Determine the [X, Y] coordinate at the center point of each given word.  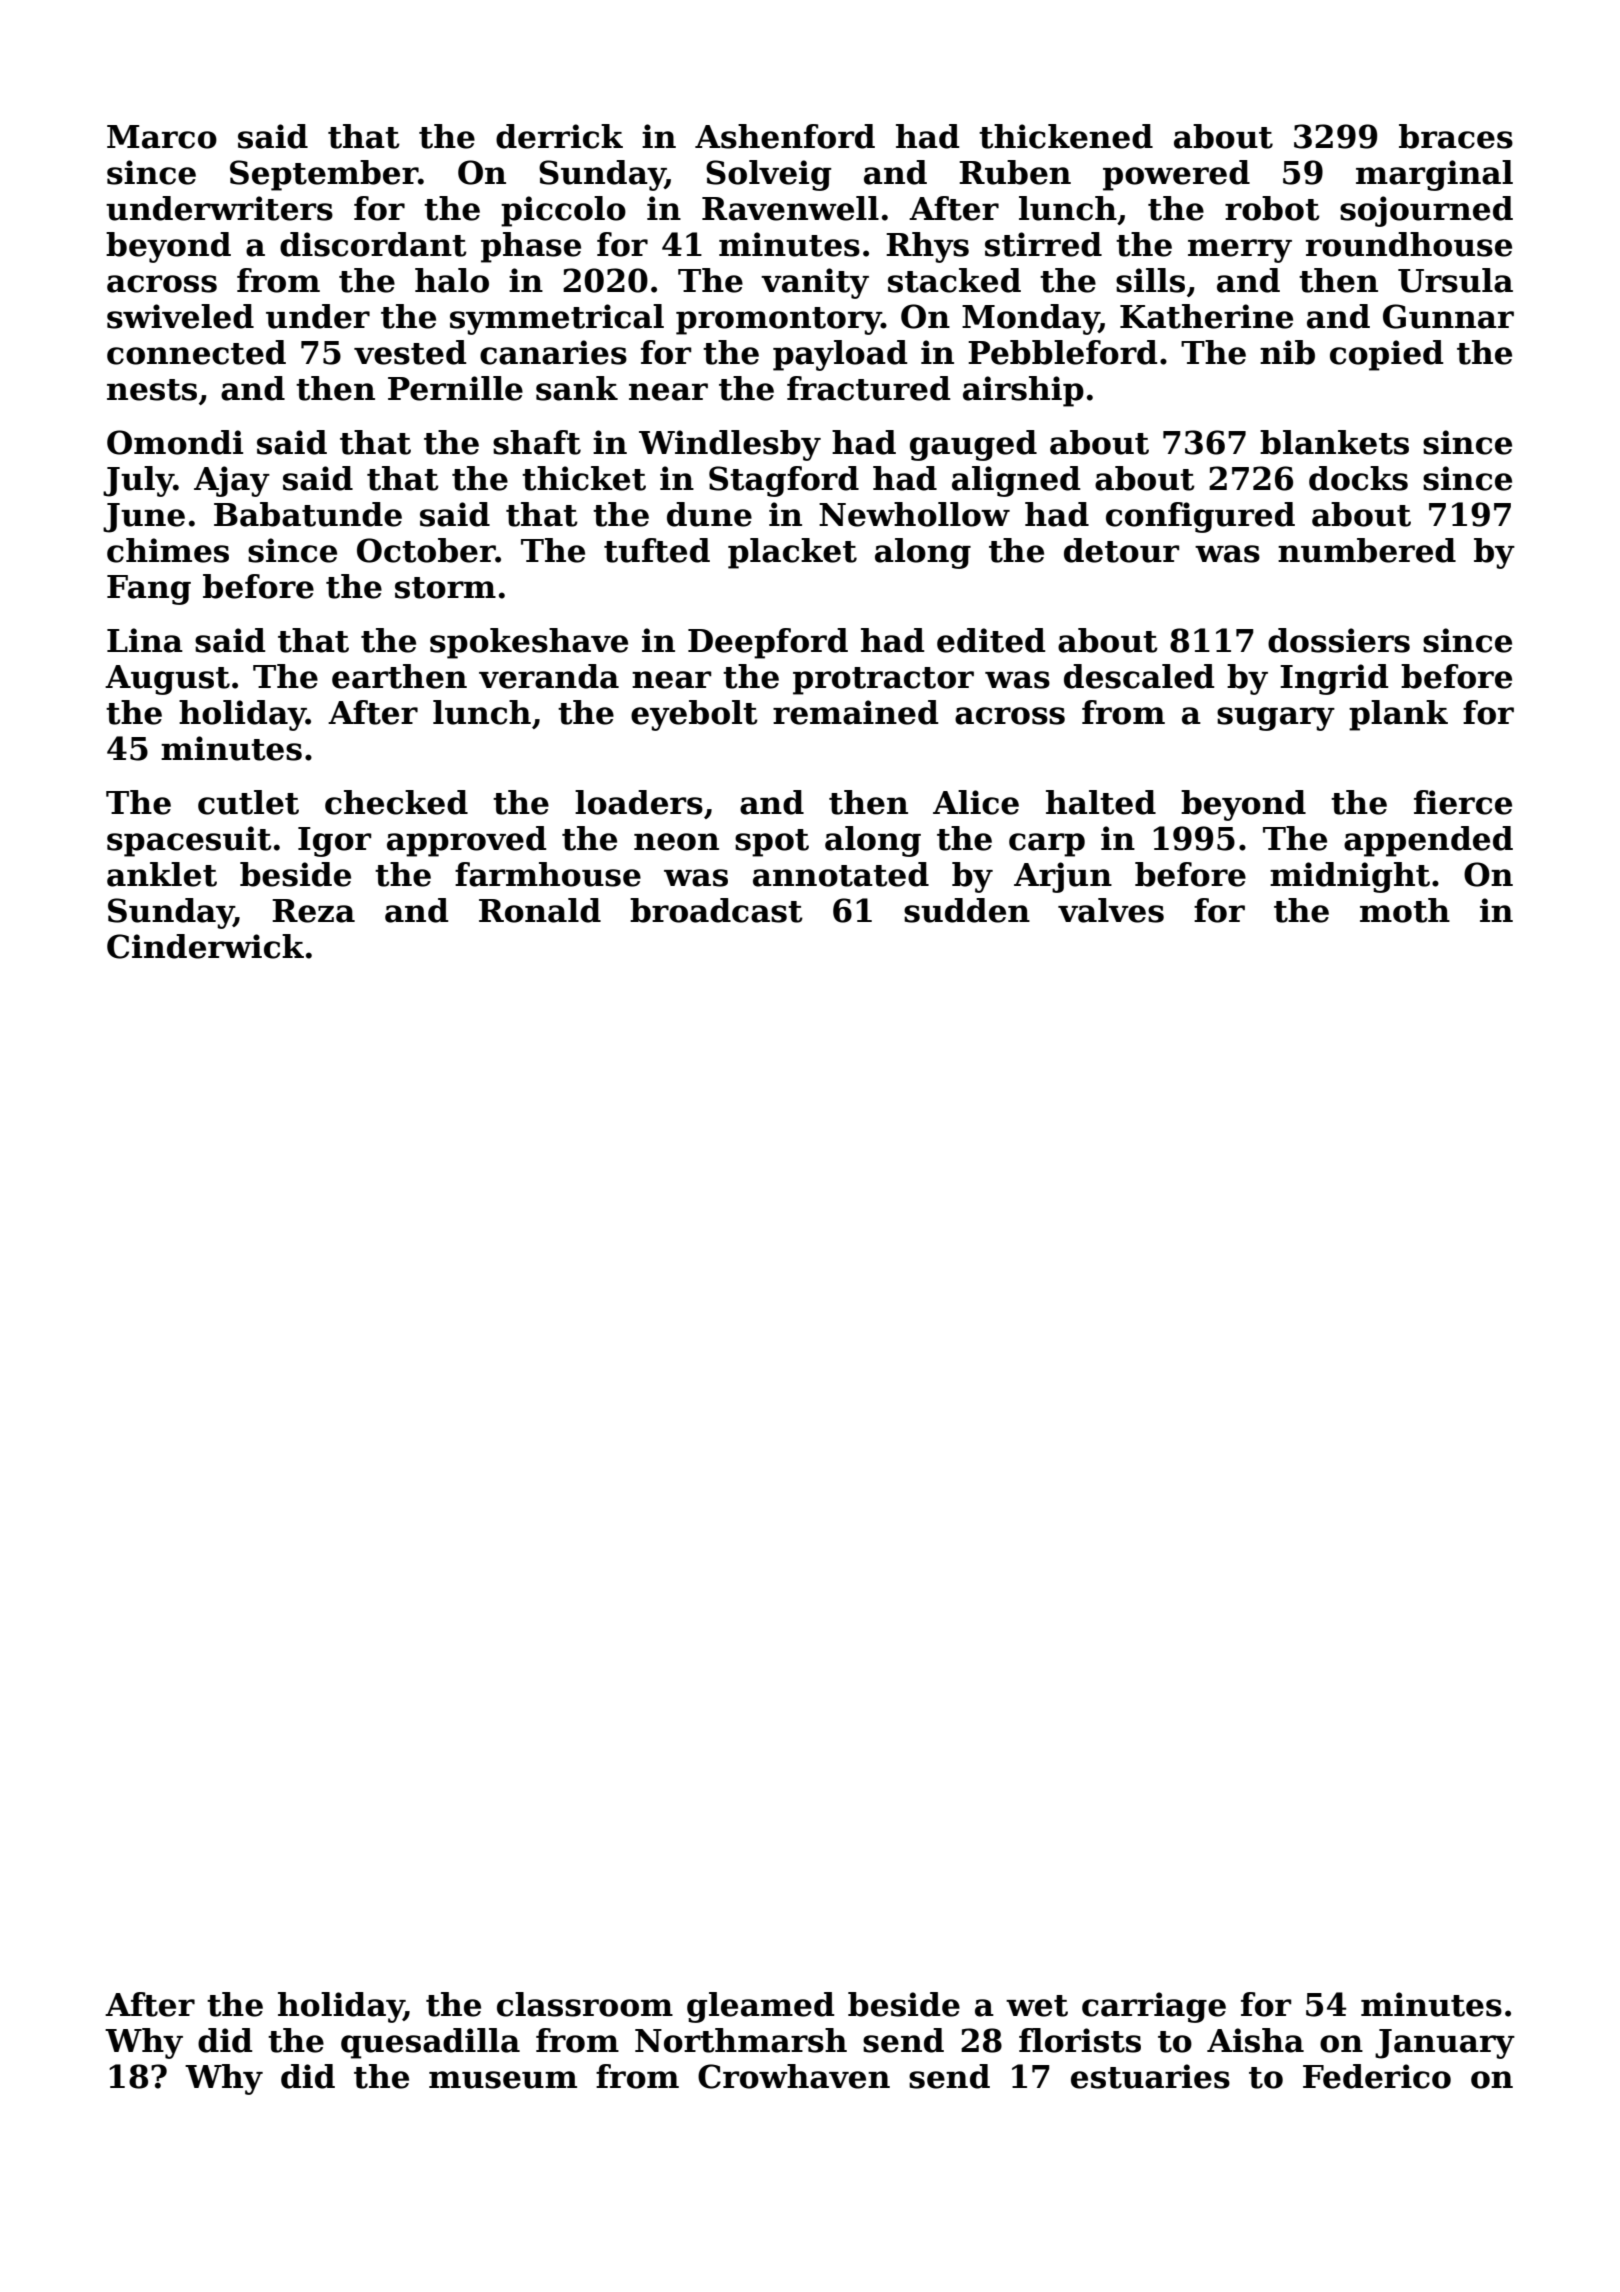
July [138, 481]
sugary [1276, 719]
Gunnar [1448, 316]
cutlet [248, 802]
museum [503, 2080]
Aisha [1255, 2040]
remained [856, 712]
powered [1176, 175]
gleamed [761, 2007]
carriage [1154, 2007]
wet [1037, 2006]
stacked [954, 280]
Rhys [927, 247]
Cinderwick [205, 946]
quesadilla [430, 2043]
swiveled [180, 316]
